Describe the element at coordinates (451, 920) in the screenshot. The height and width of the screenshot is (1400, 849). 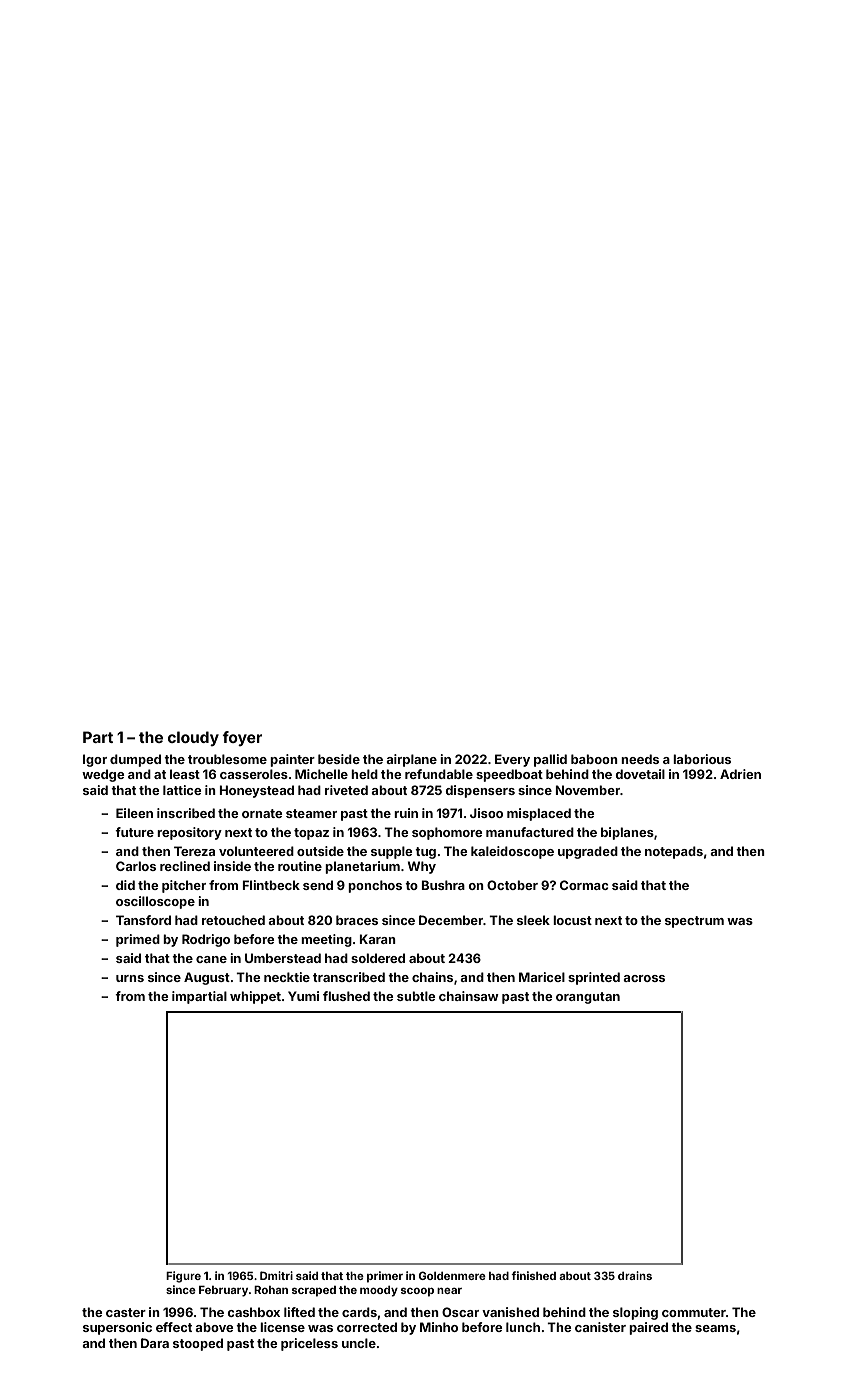
I see `December` at that location.
